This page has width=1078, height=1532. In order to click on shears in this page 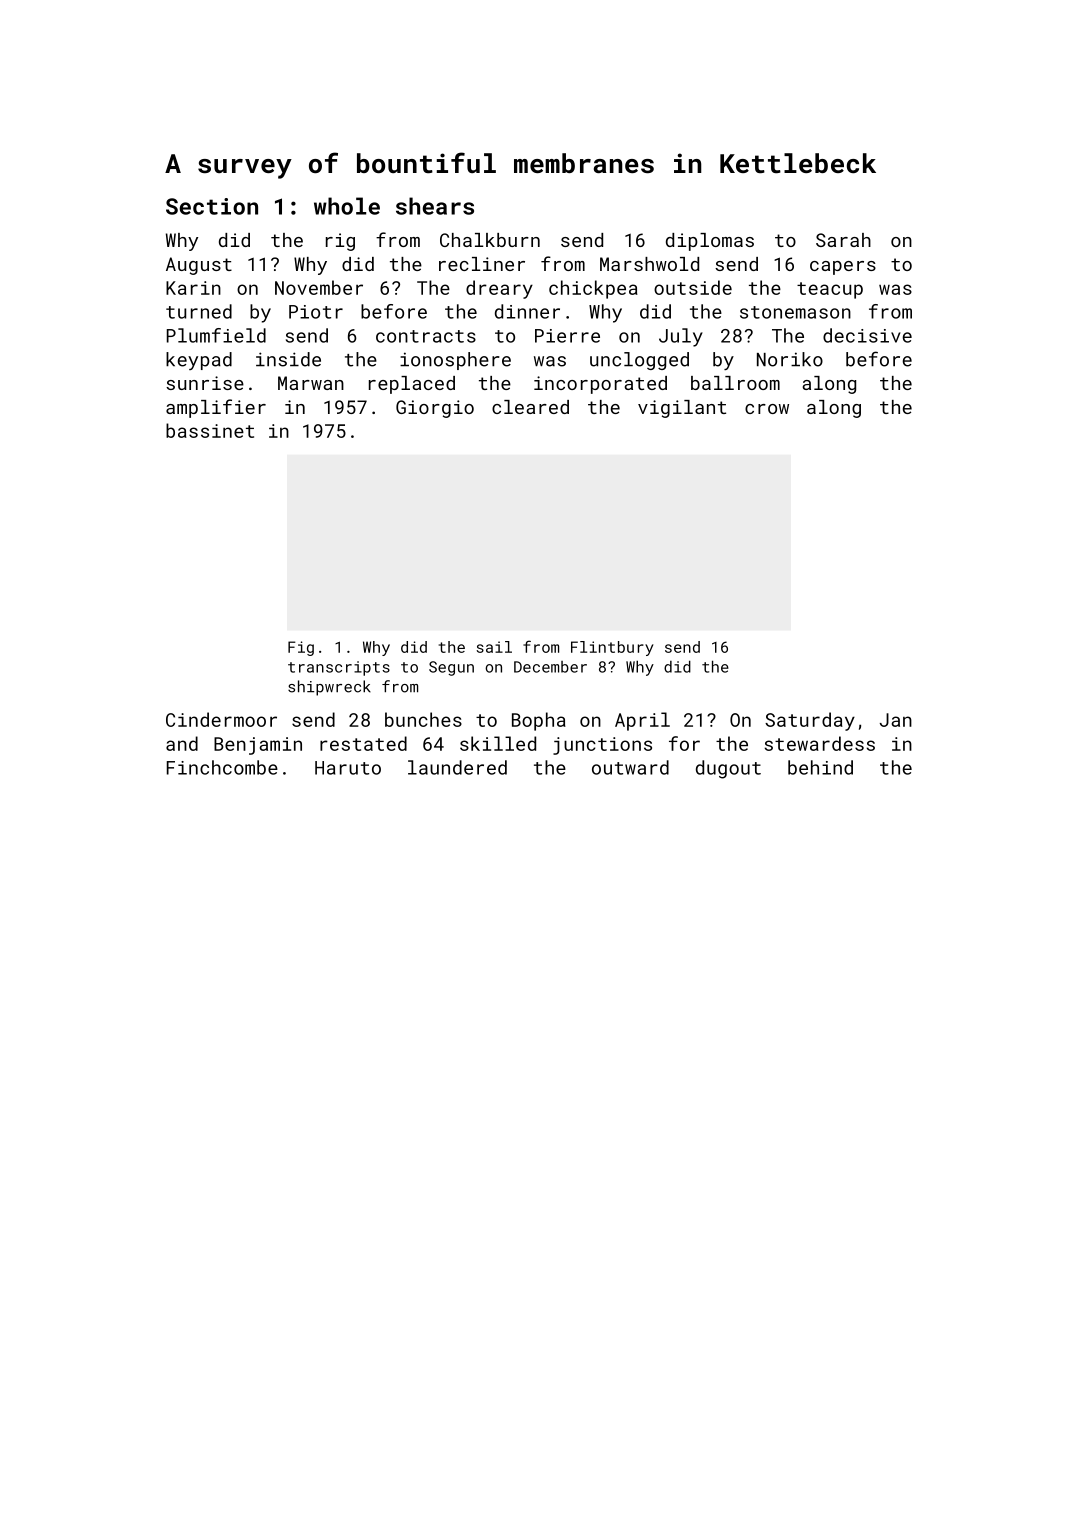, I will do `click(435, 206)`.
